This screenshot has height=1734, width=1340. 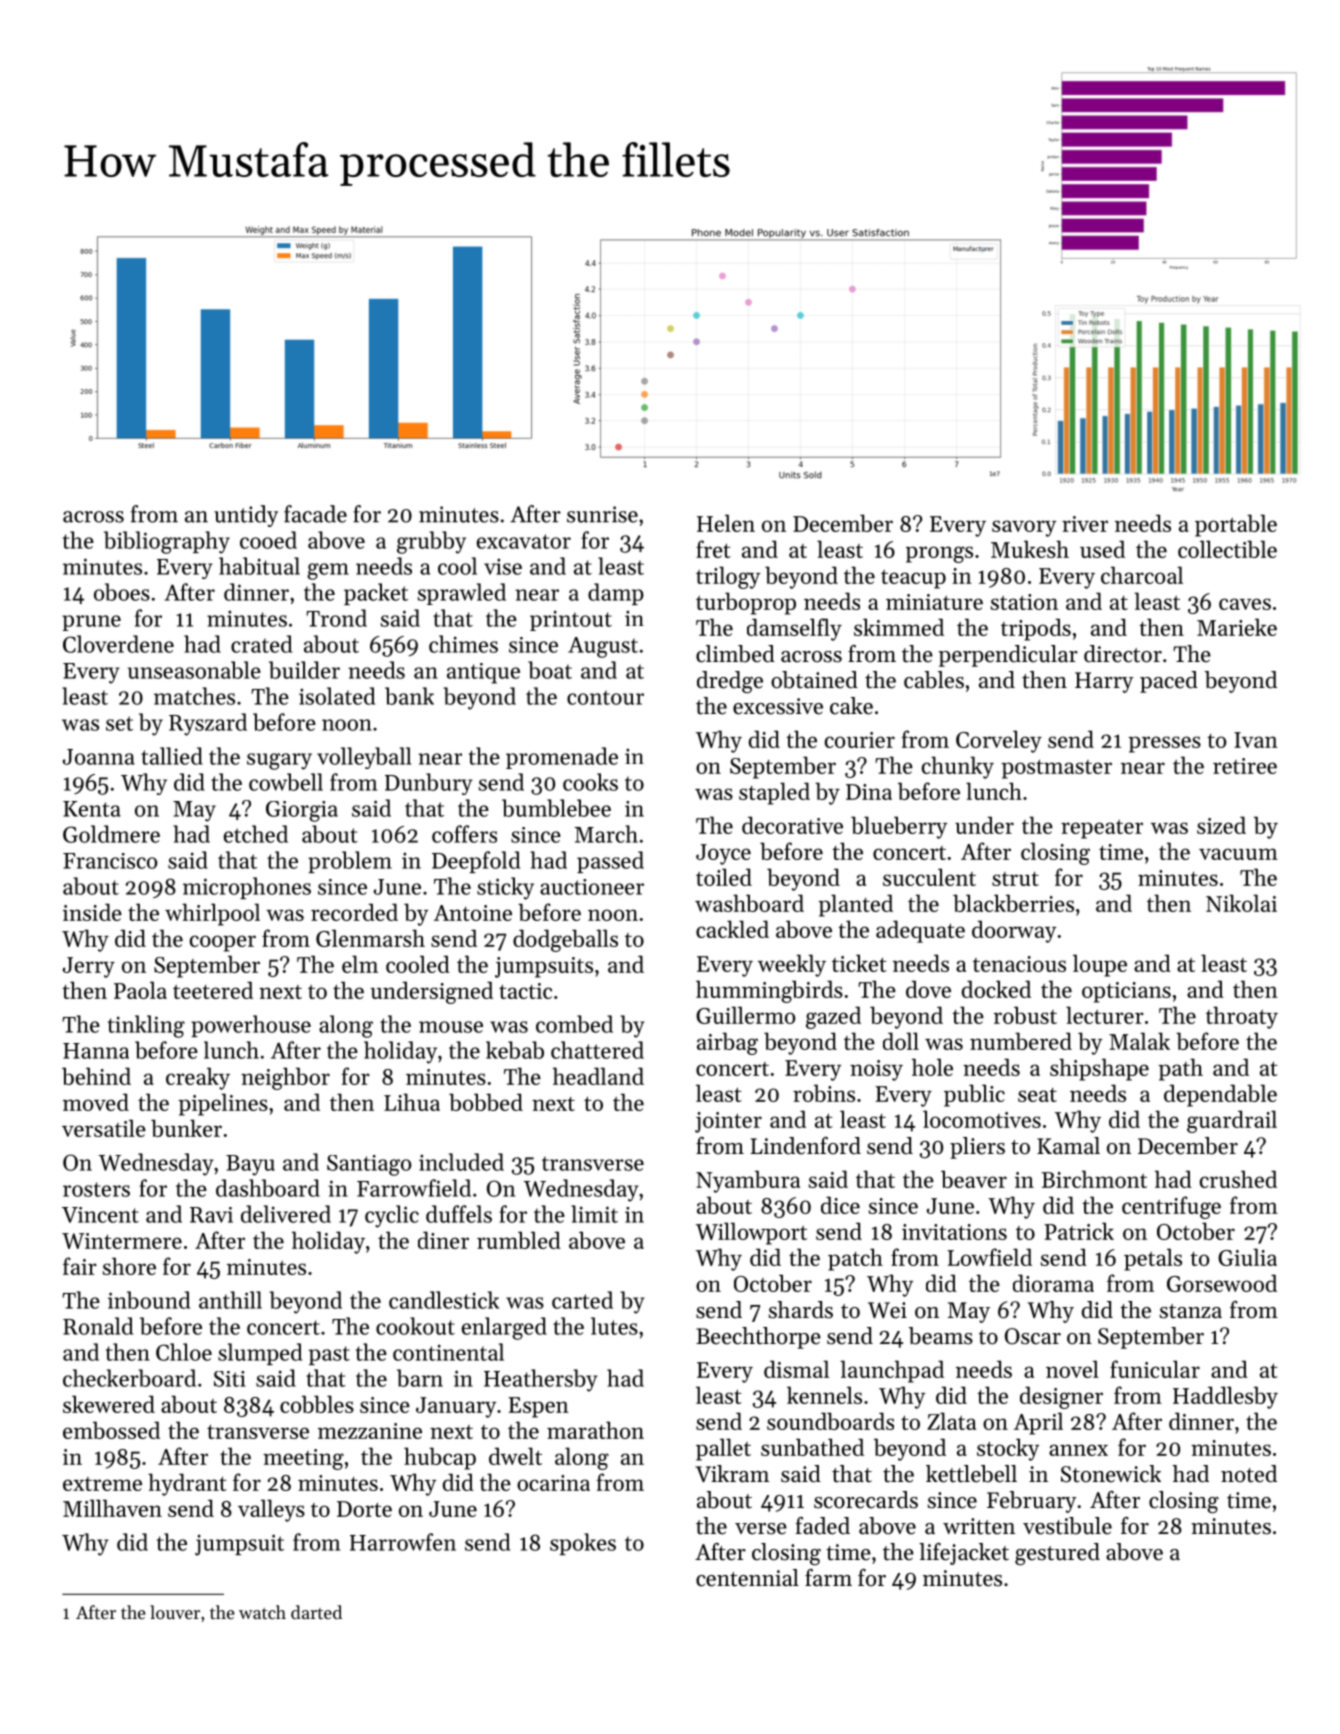 What do you see at coordinates (732, 1473) in the screenshot?
I see `Vikram` at bounding box center [732, 1473].
